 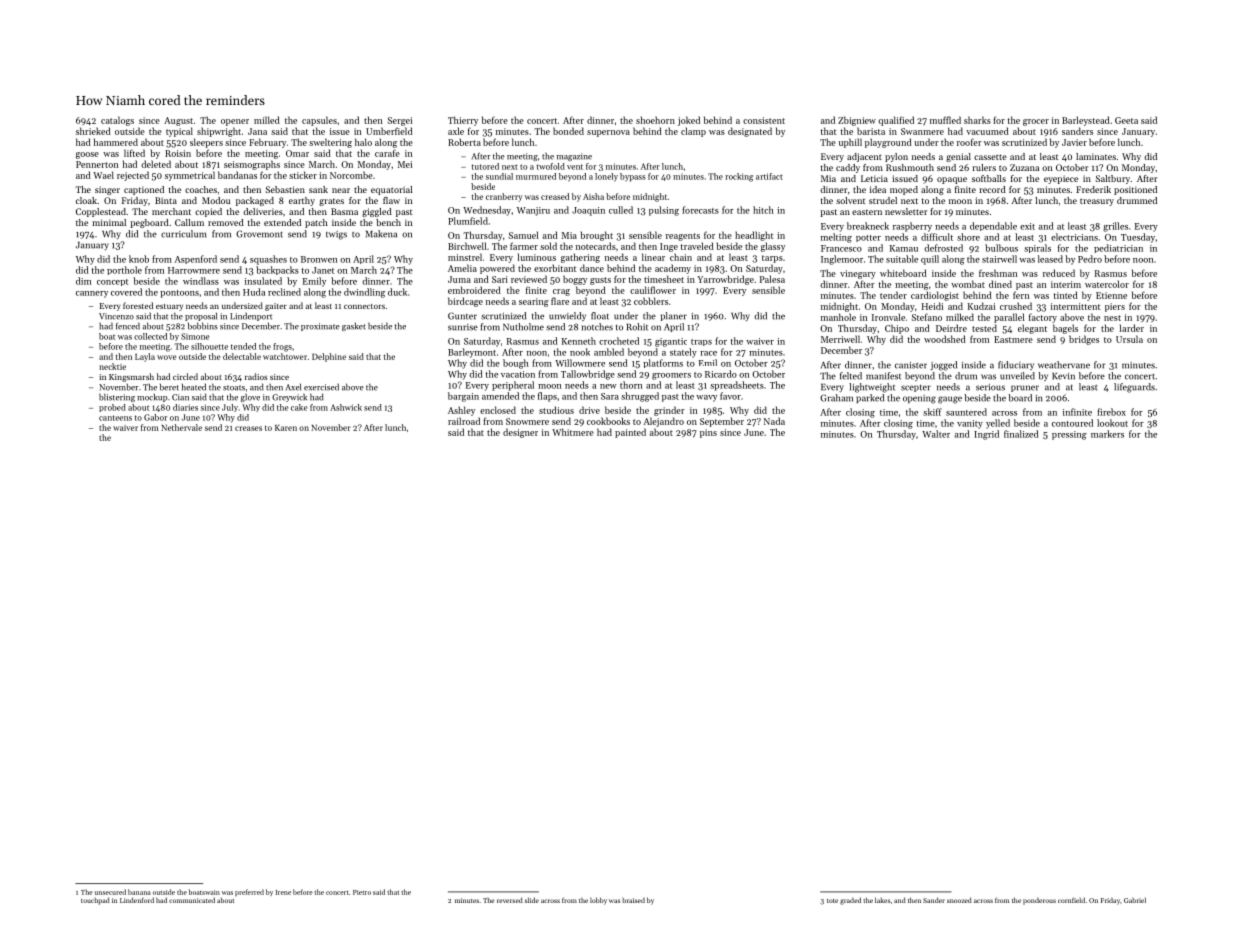 I want to click on lakes, so click(x=882, y=900).
